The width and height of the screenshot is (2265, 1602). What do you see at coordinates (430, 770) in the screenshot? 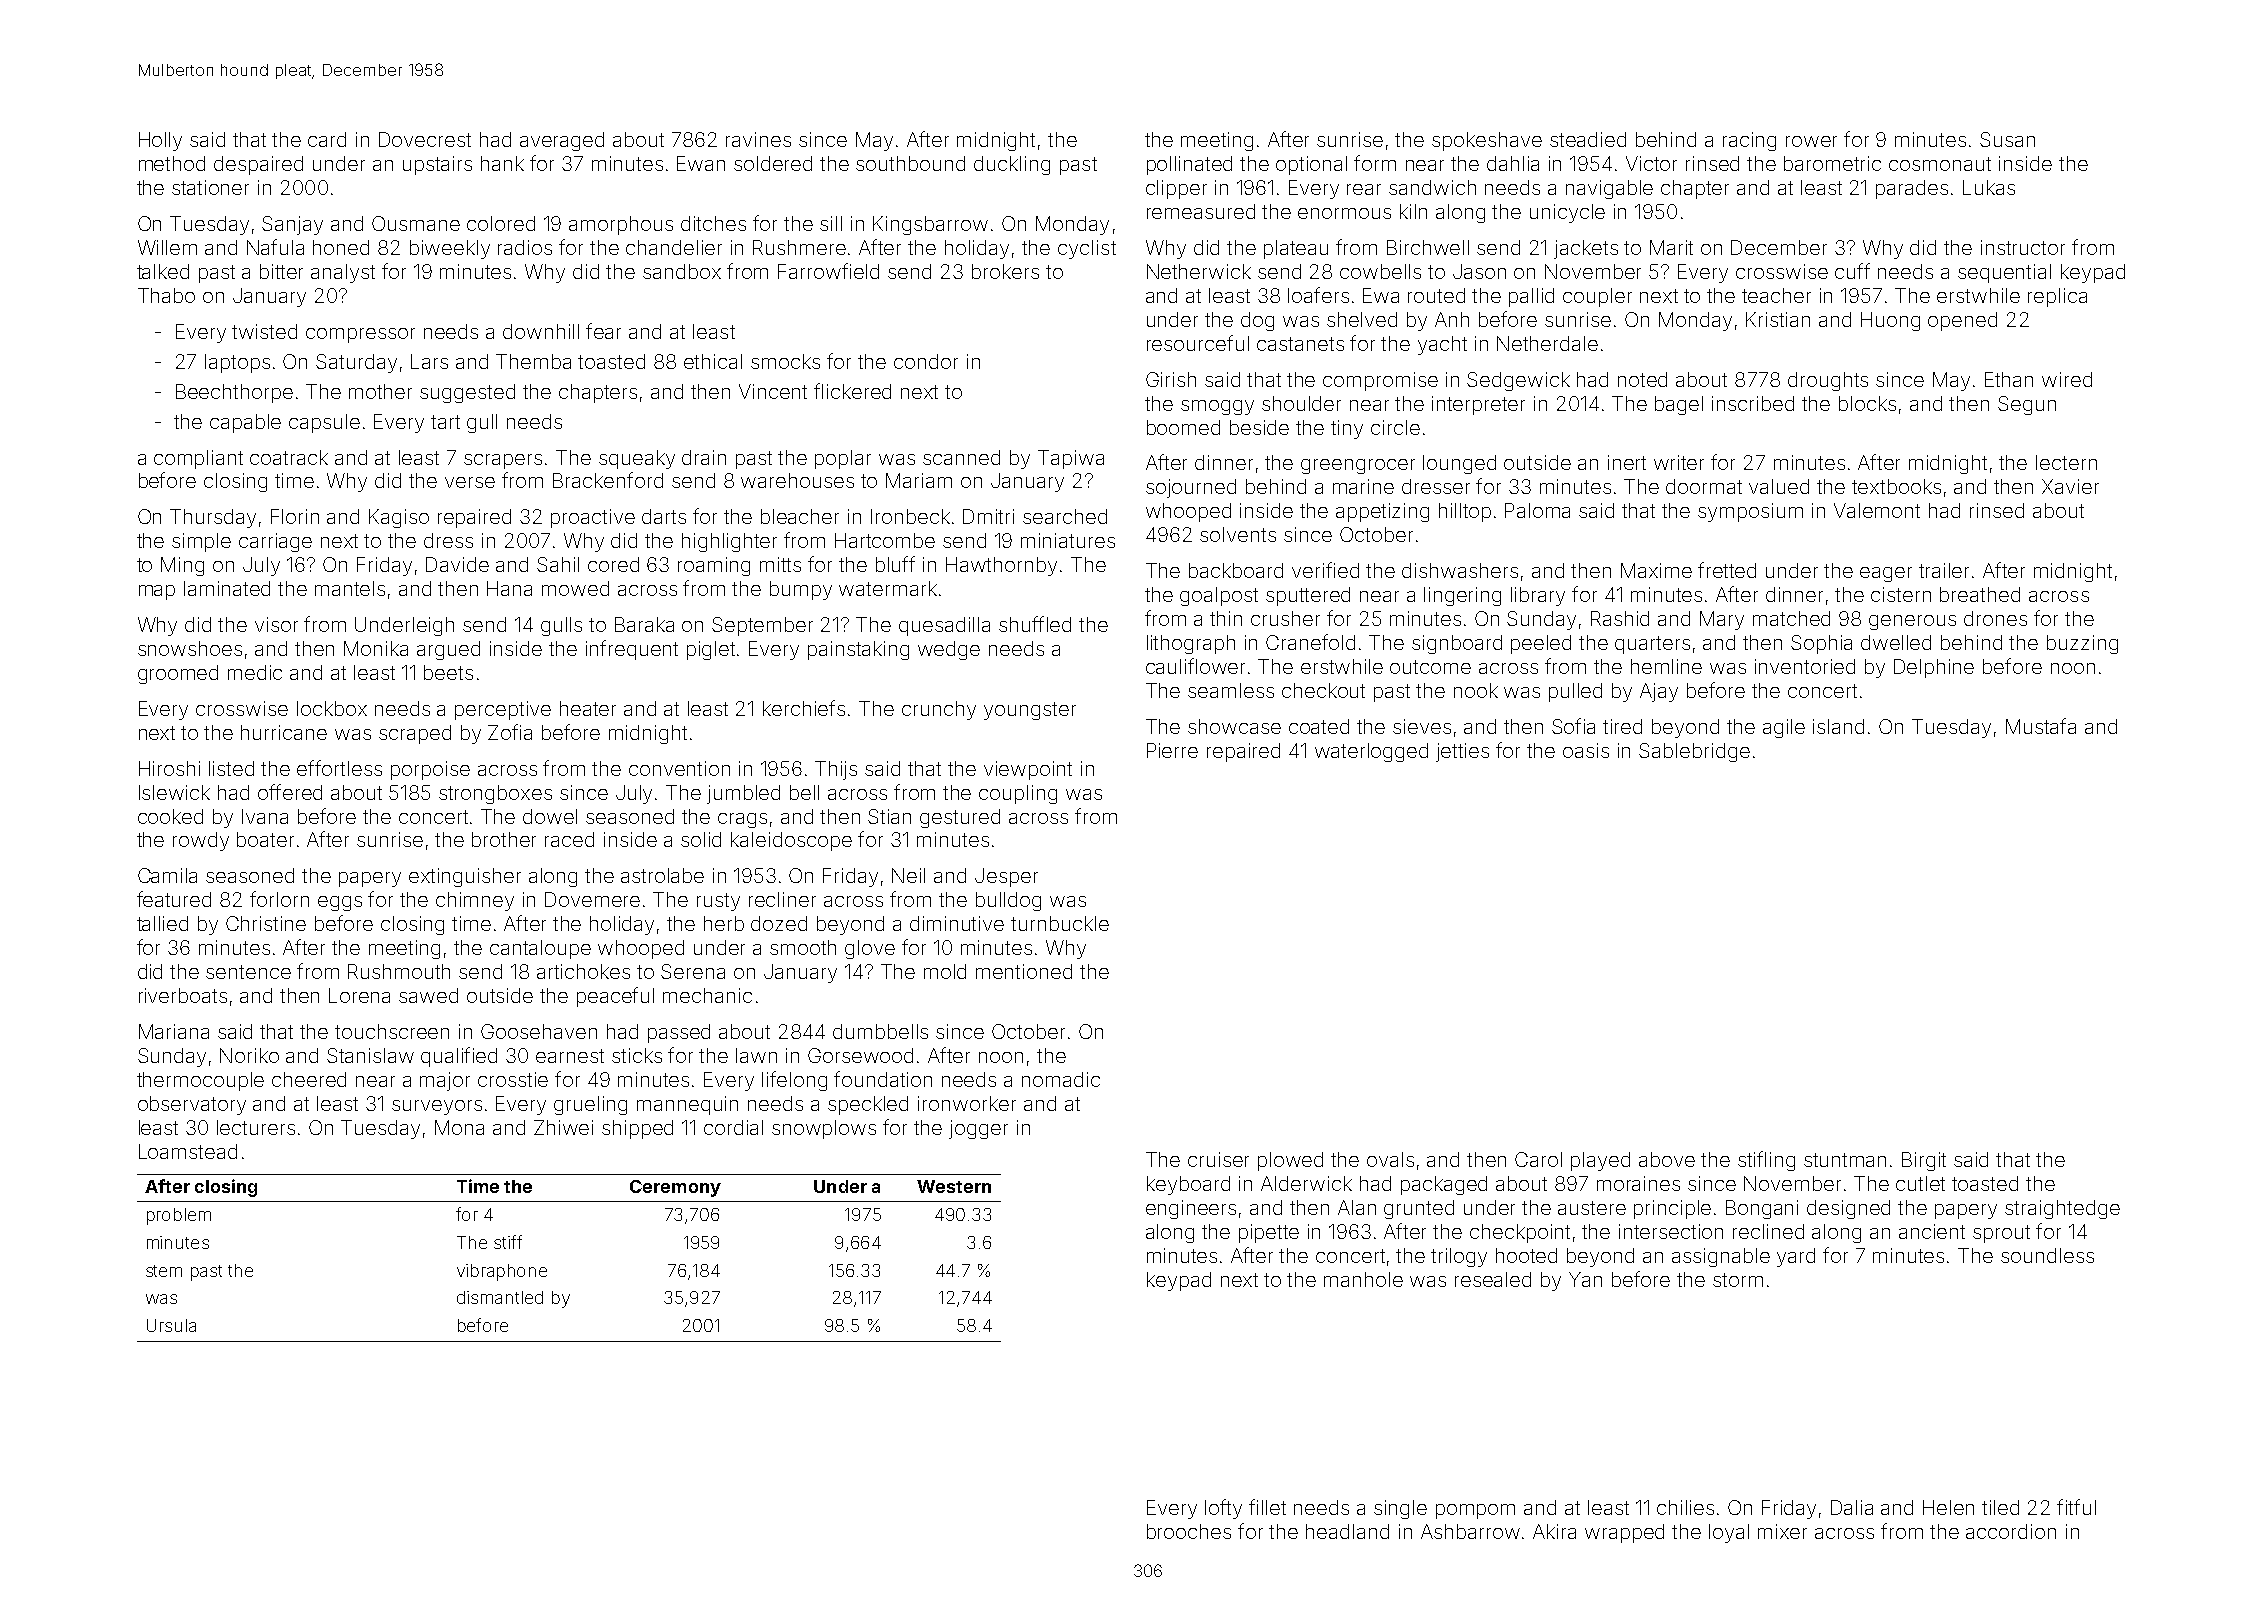
I see `porpoise` at bounding box center [430, 770].
